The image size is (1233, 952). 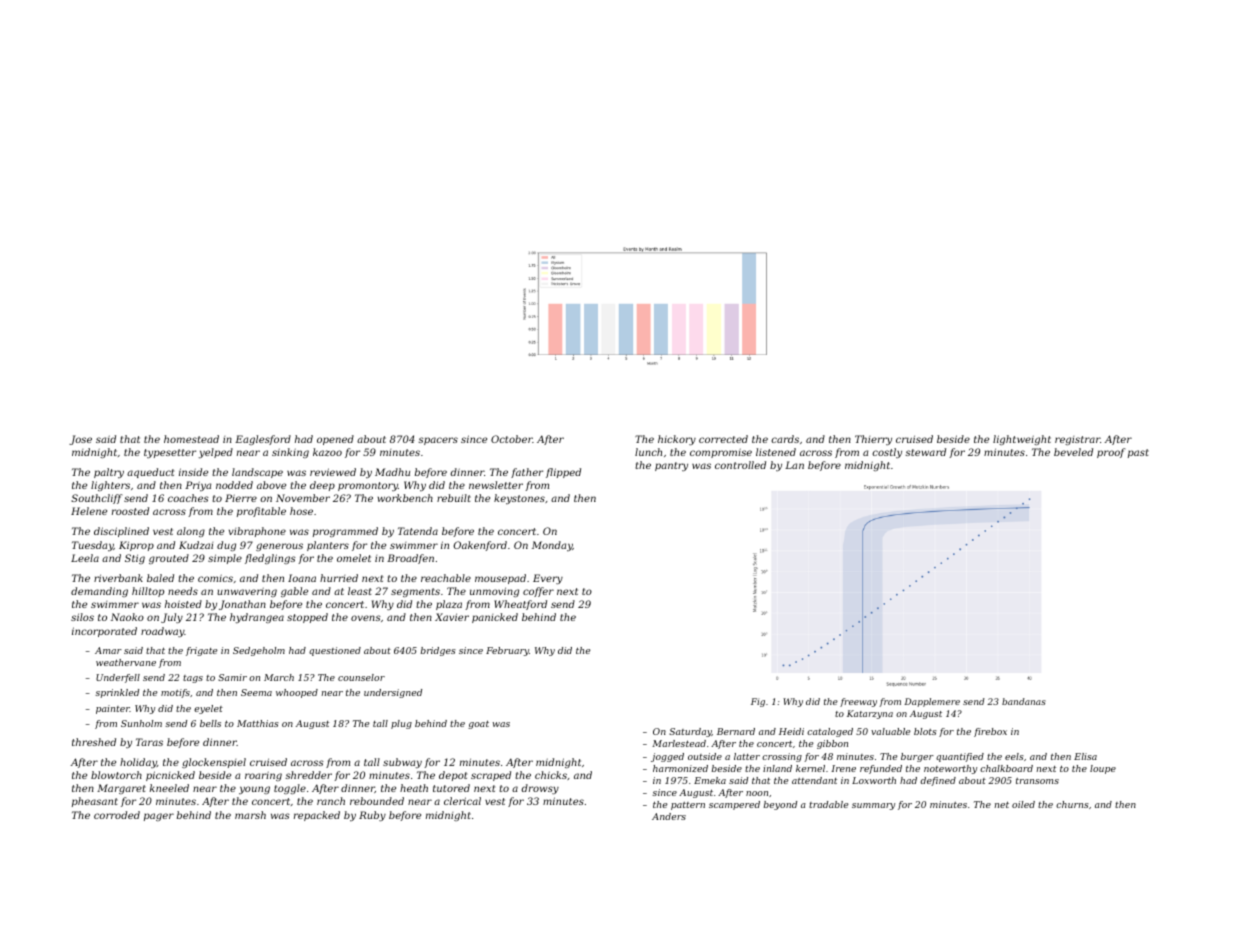 What do you see at coordinates (538, 592) in the page?
I see `coffer` at bounding box center [538, 592].
